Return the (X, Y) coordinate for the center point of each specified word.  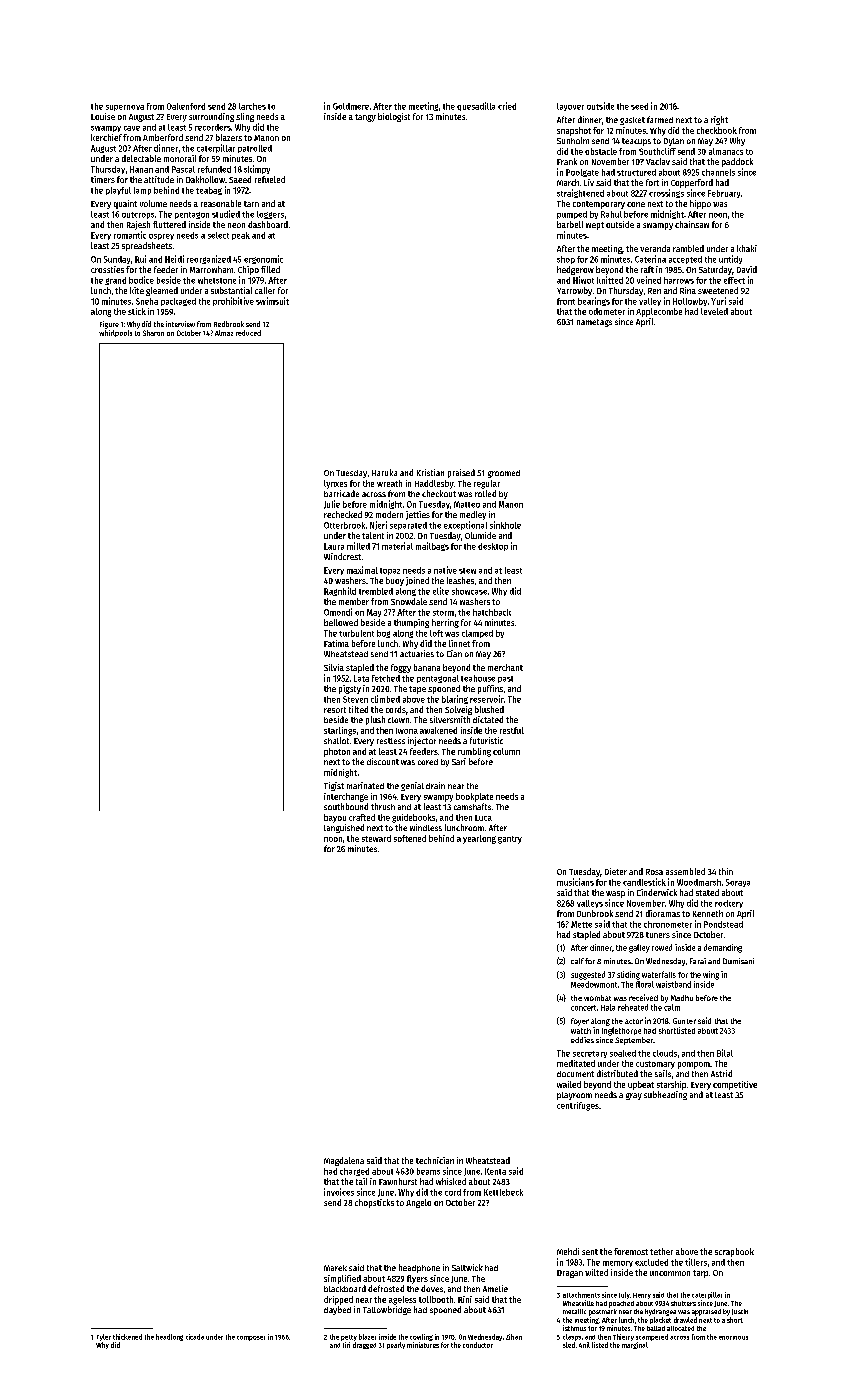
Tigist (334, 786)
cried (507, 106)
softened (410, 838)
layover (570, 107)
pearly (396, 1345)
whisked (451, 1181)
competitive (735, 1085)
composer (251, 1338)
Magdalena (344, 1161)
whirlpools (115, 333)
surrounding (211, 117)
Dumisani (738, 961)
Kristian (430, 472)
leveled (714, 311)
